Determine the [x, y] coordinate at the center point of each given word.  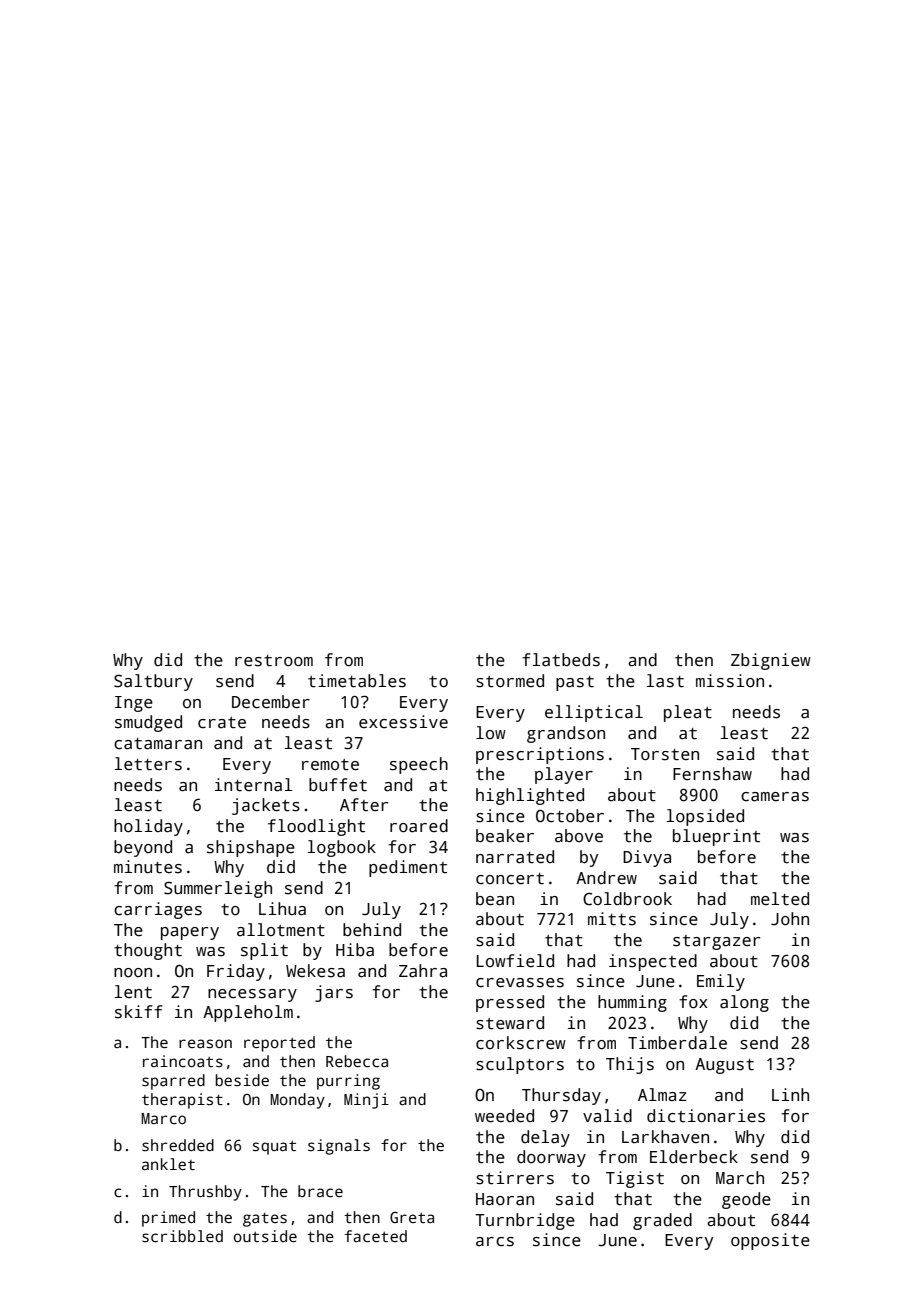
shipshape [251, 848]
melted [780, 899]
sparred [173, 1082]
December [271, 702]
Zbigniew [771, 661]
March [740, 1178]
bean [495, 899]
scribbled [182, 1236]
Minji [366, 1101]
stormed [510, 681]
